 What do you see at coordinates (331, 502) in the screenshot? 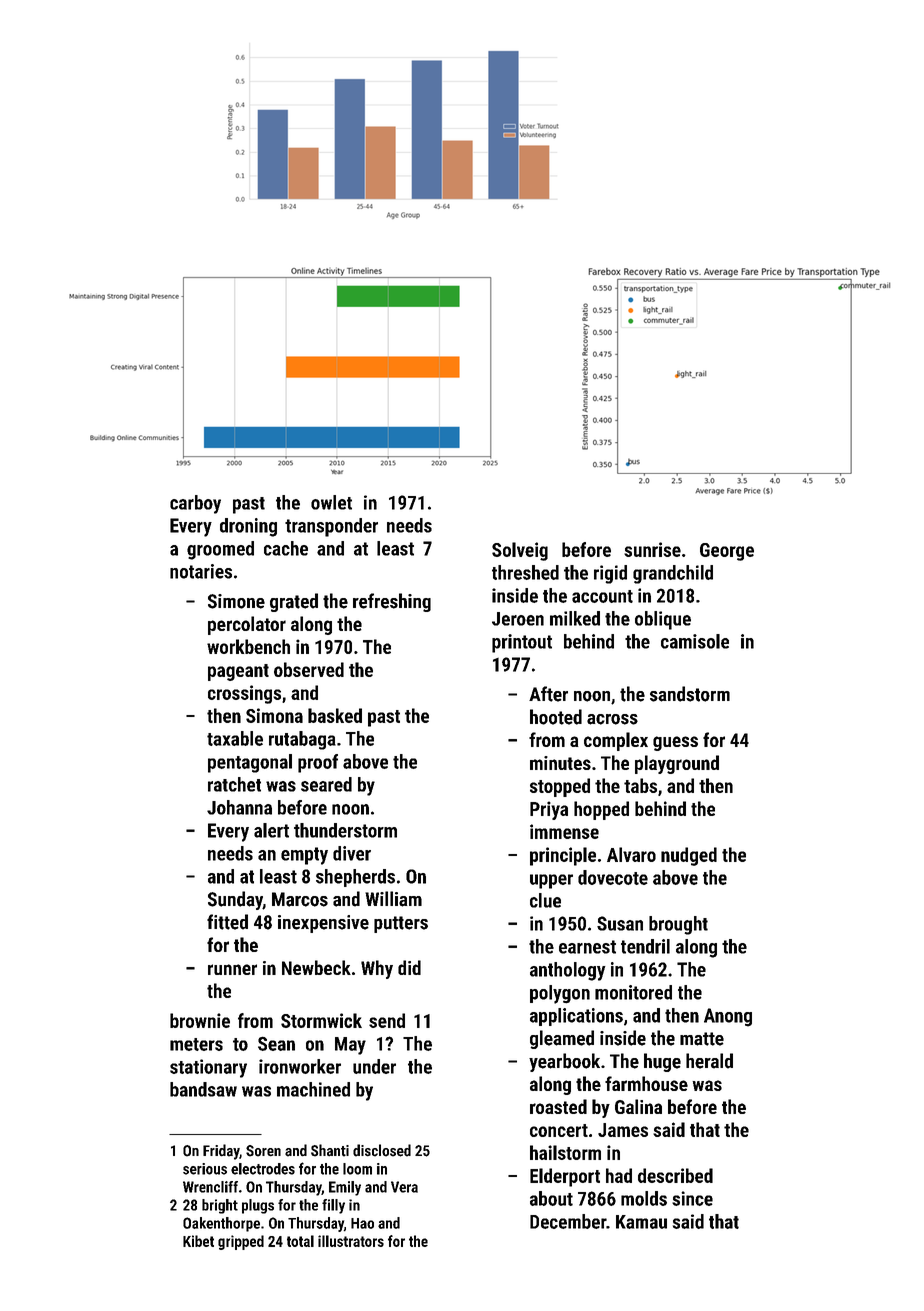
I see `owlet` at bounding box center [331, 502].
